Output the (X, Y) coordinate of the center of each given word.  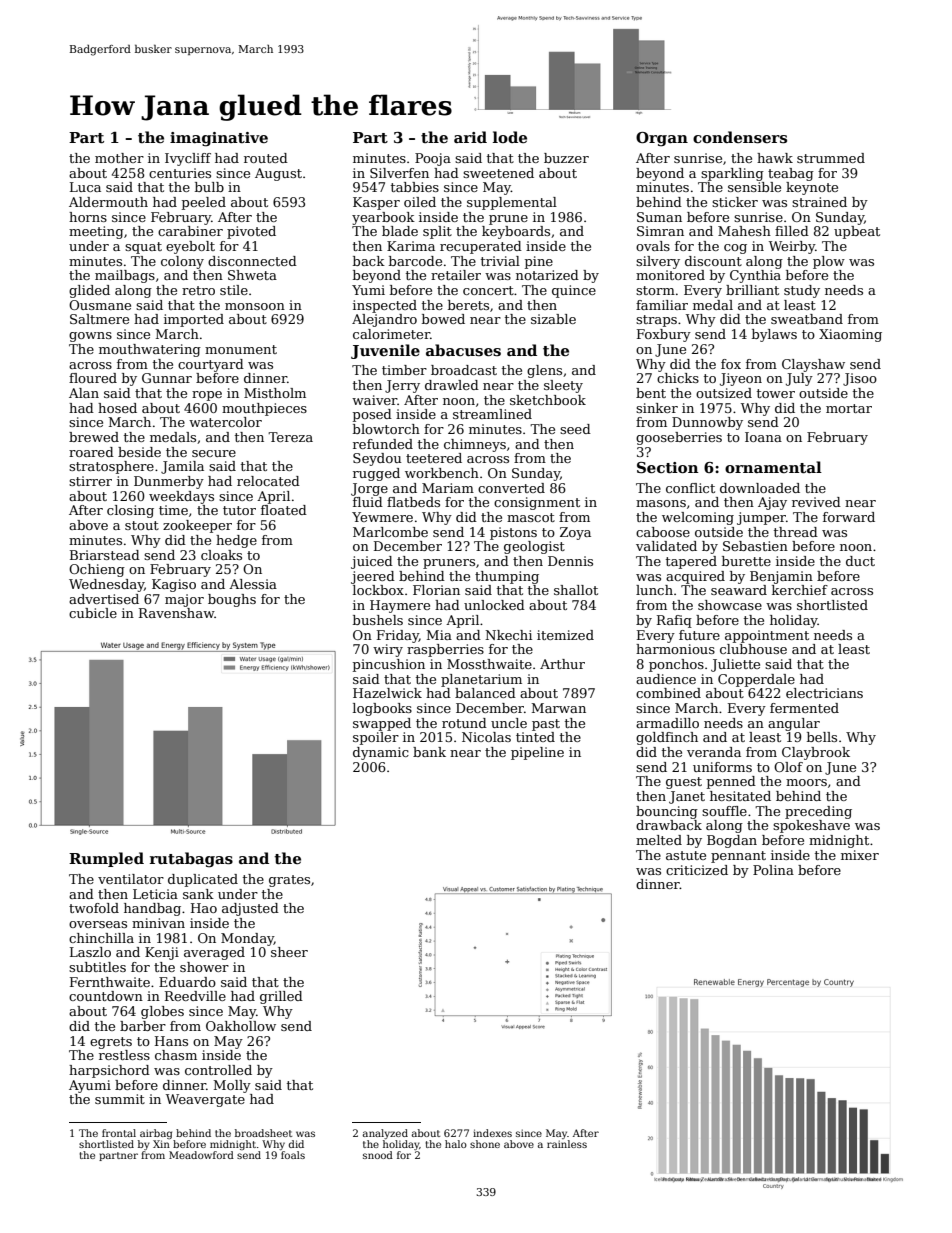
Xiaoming (850, 335)
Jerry (402, 386)
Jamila (182, 467)
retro (198, 290)
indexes (492, 1133)
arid (470, 137)
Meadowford (201, 1155)
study (802, 291)
